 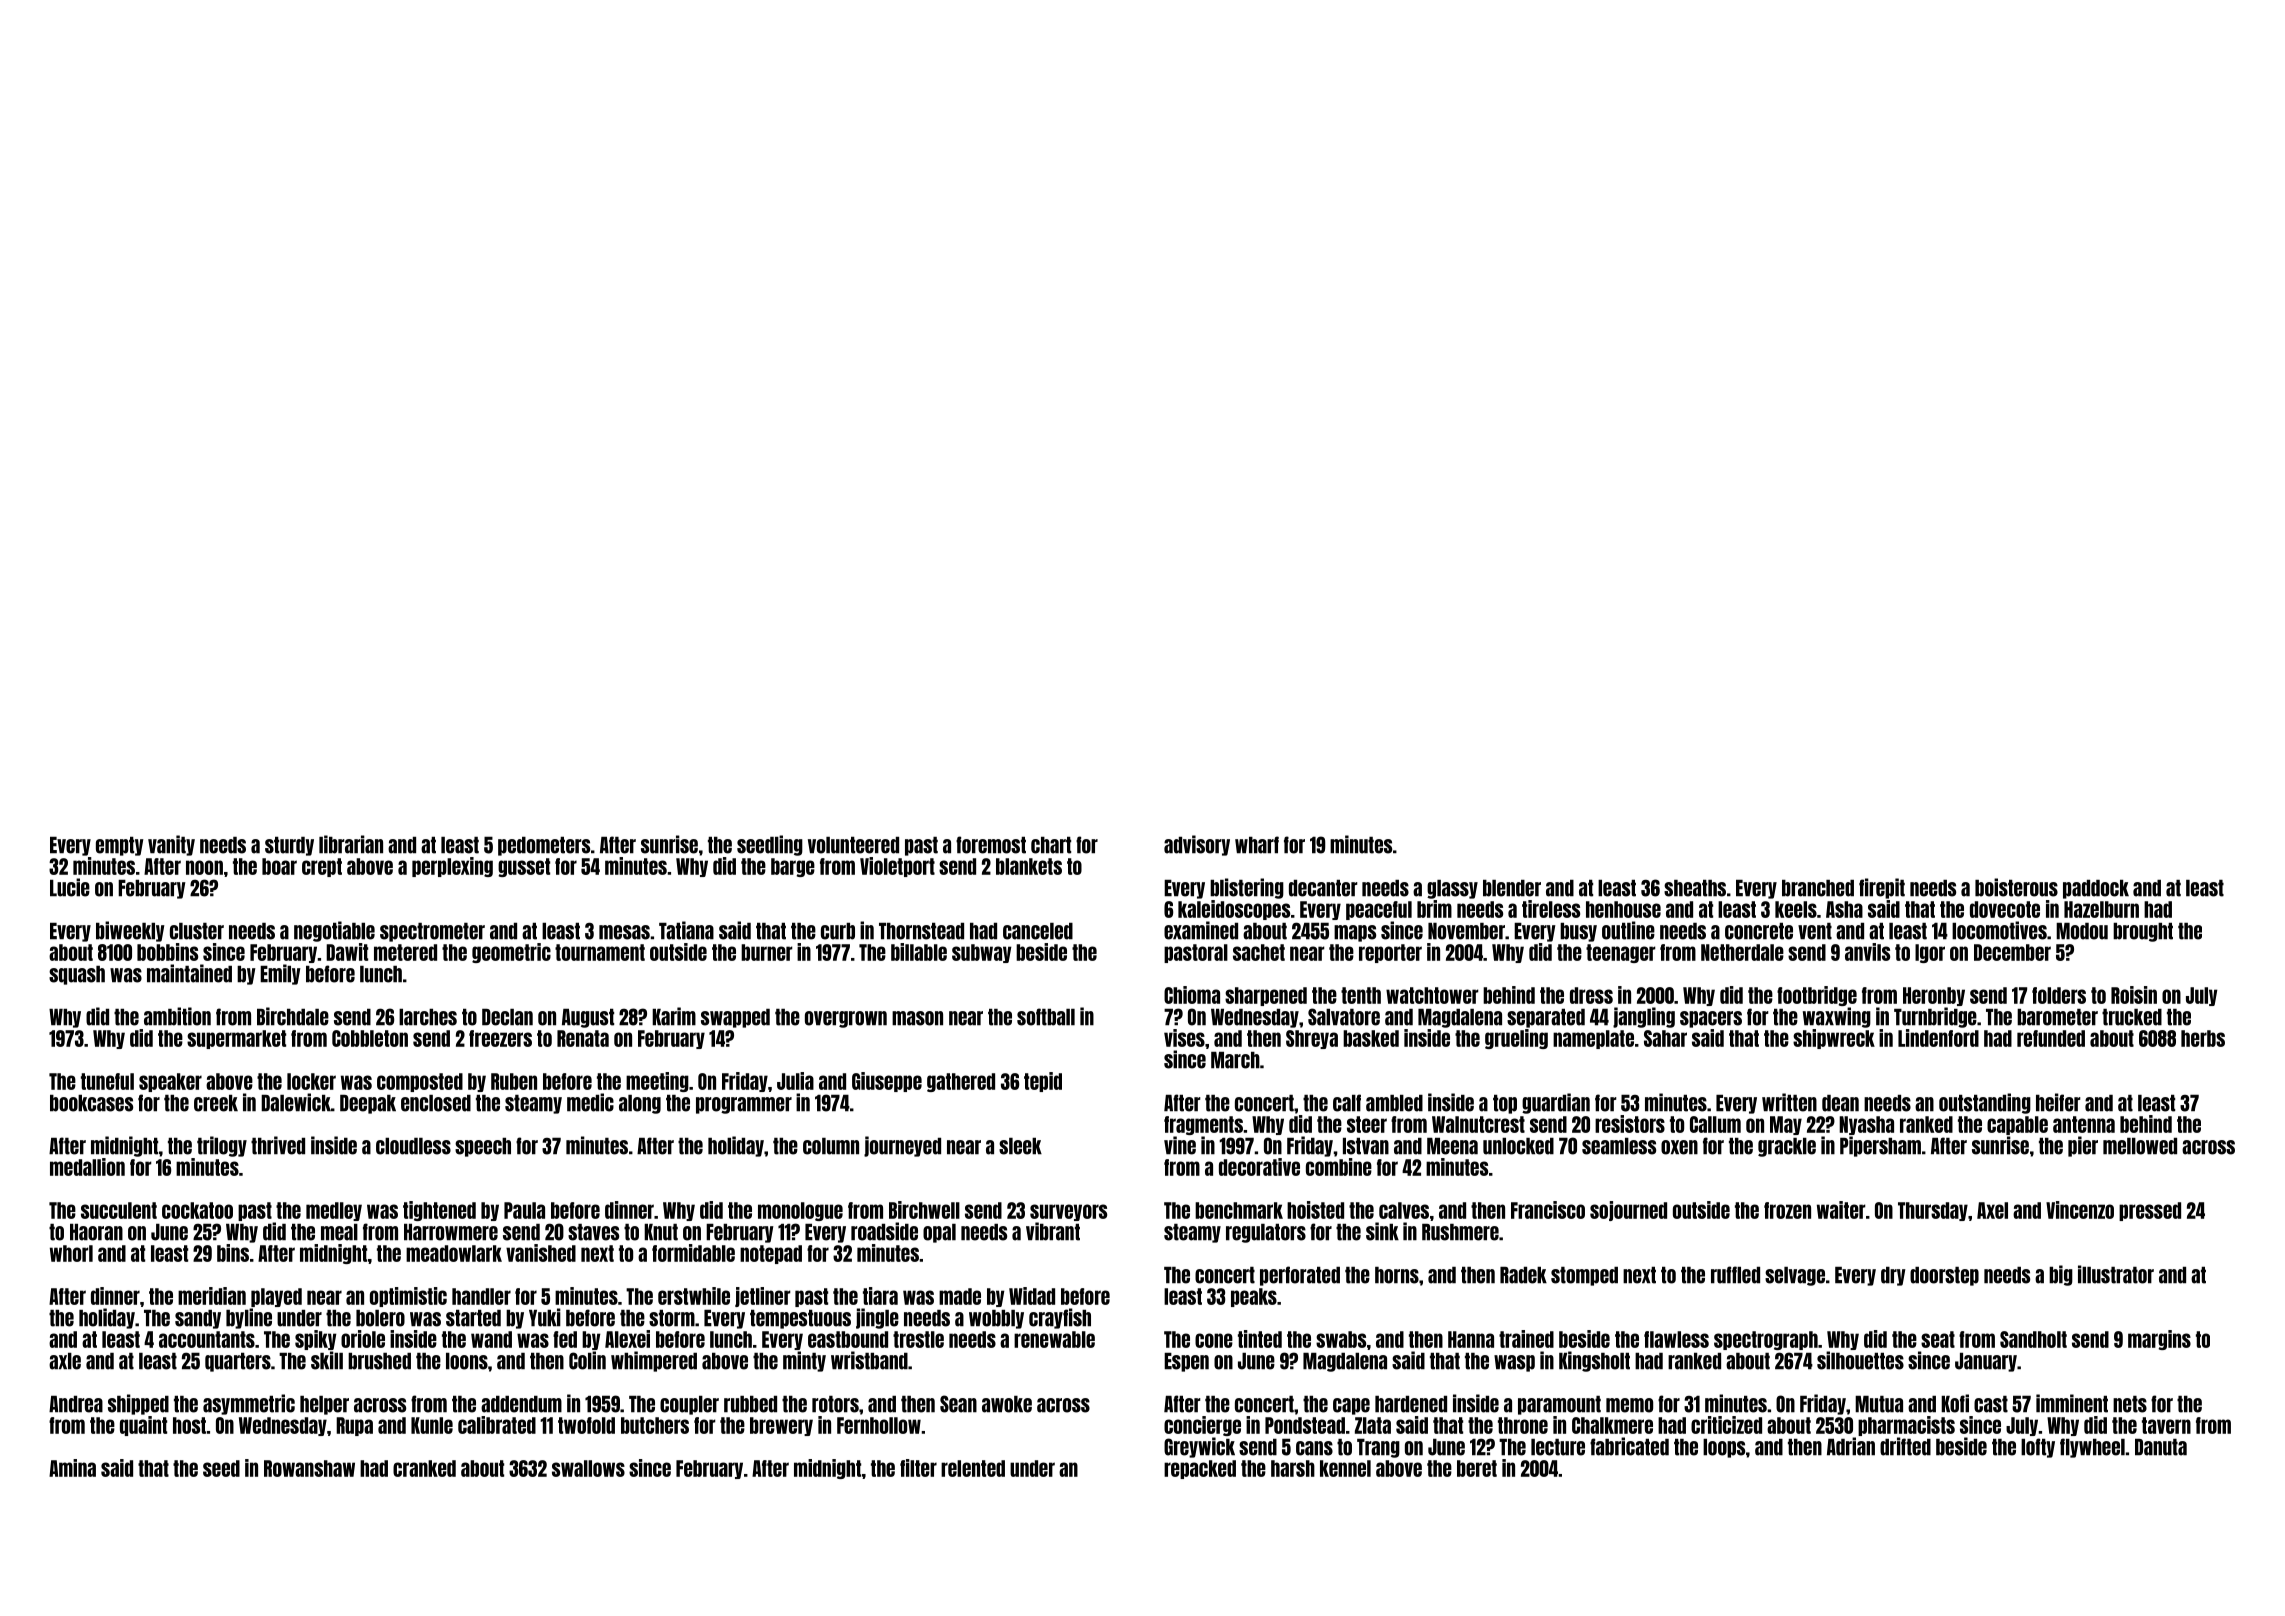 I want to click on flawless, so click(x=1676, y=1339).
